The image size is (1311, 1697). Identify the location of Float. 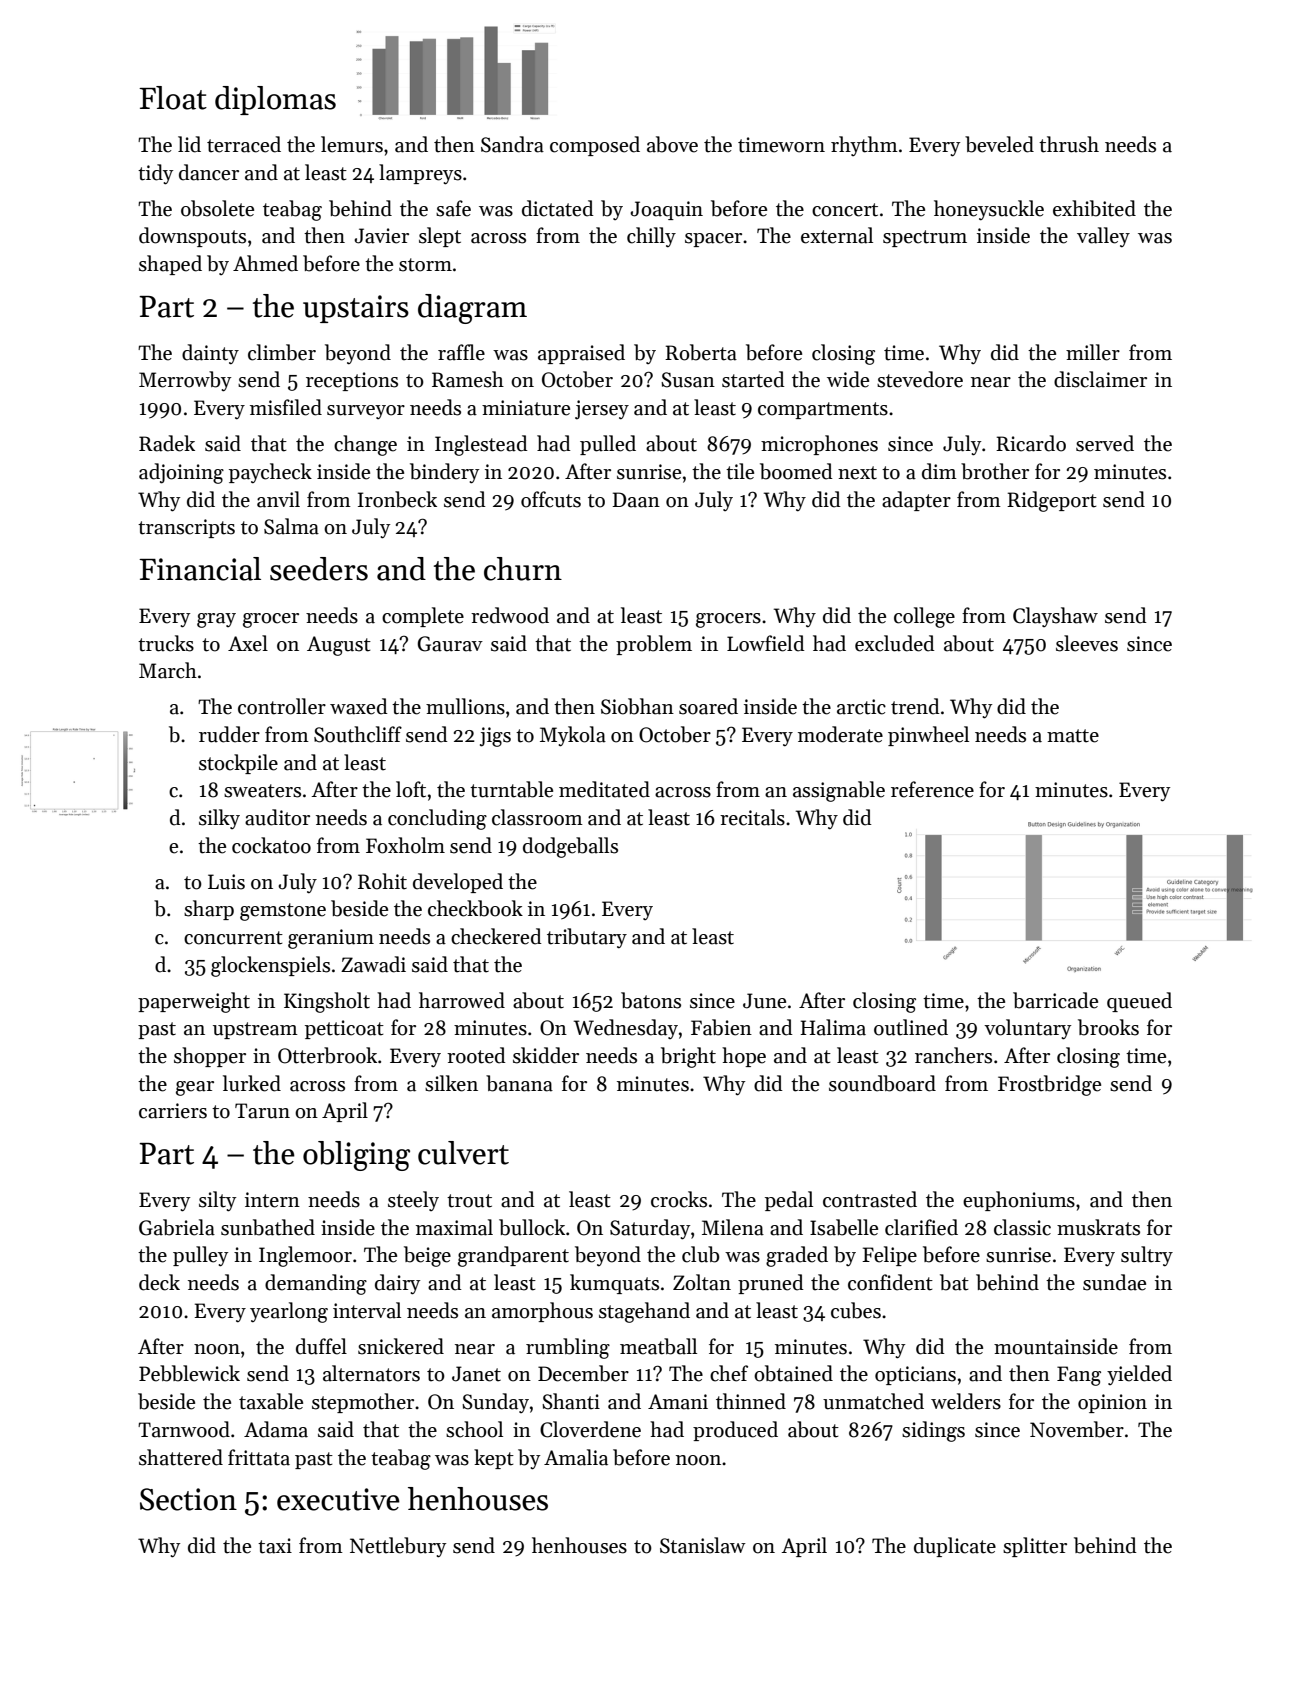
(173, 98).
